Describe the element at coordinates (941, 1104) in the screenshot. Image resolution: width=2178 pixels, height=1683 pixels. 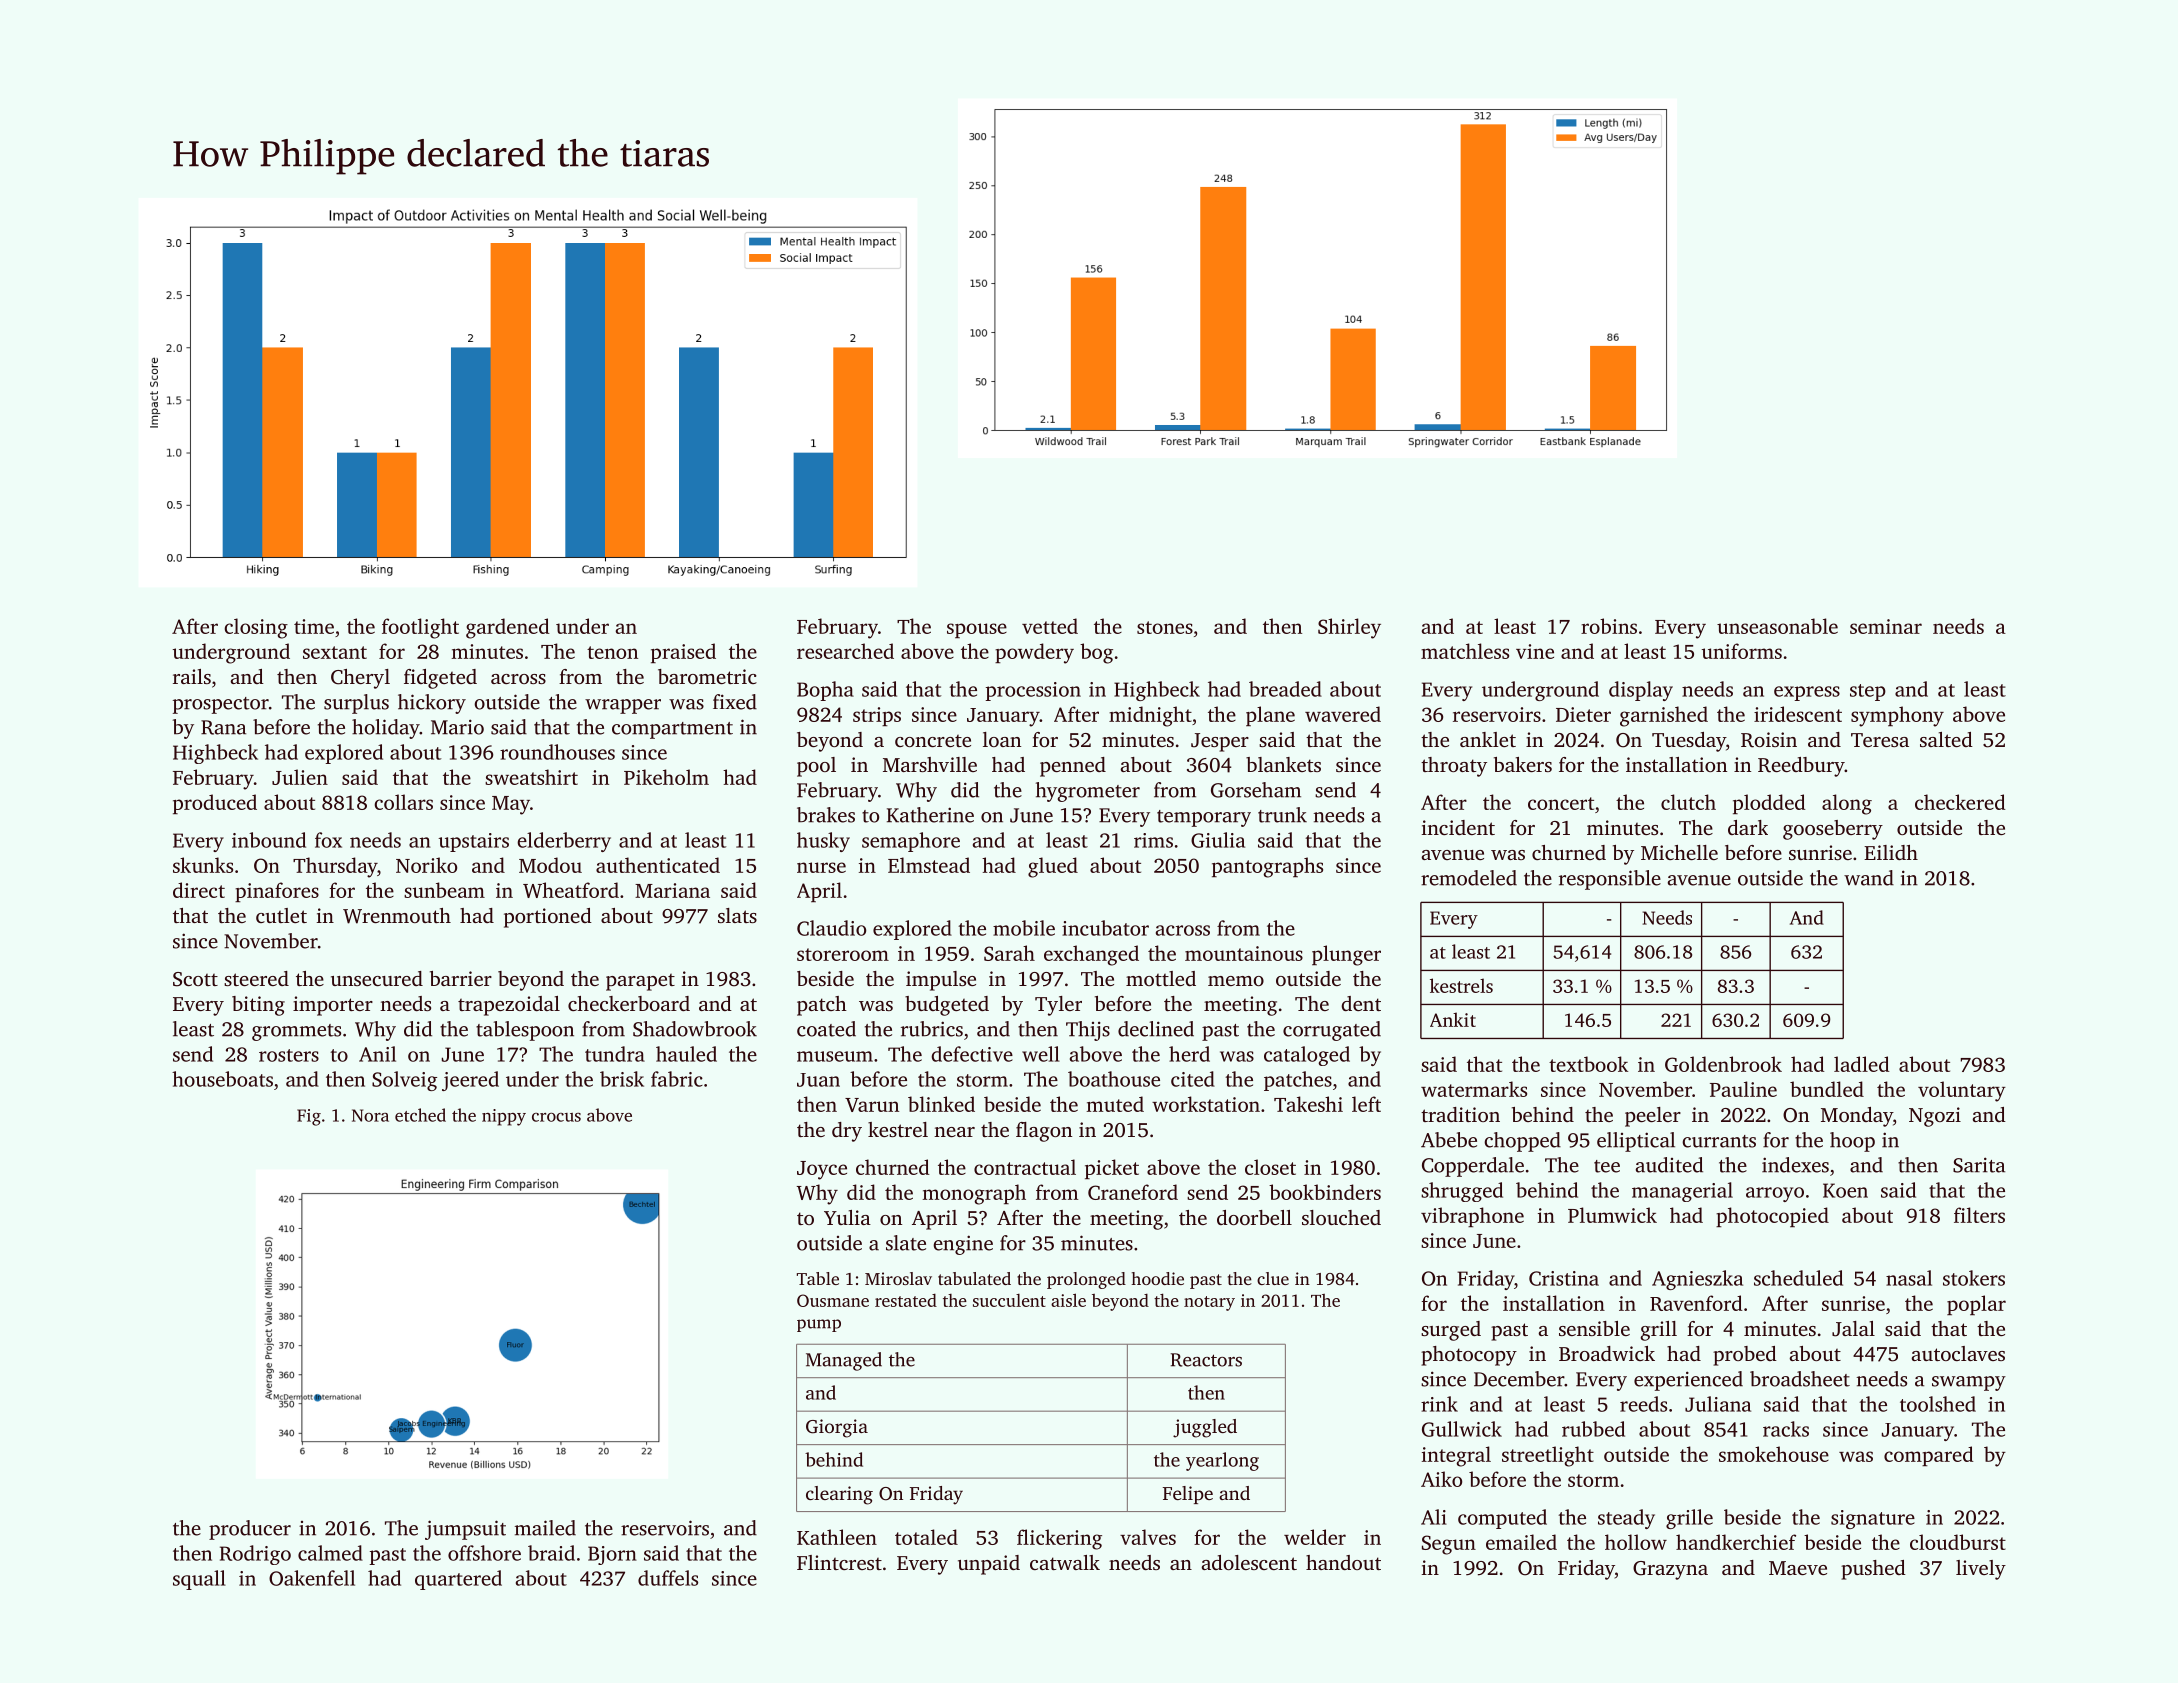
I see `blinked` at that location.
